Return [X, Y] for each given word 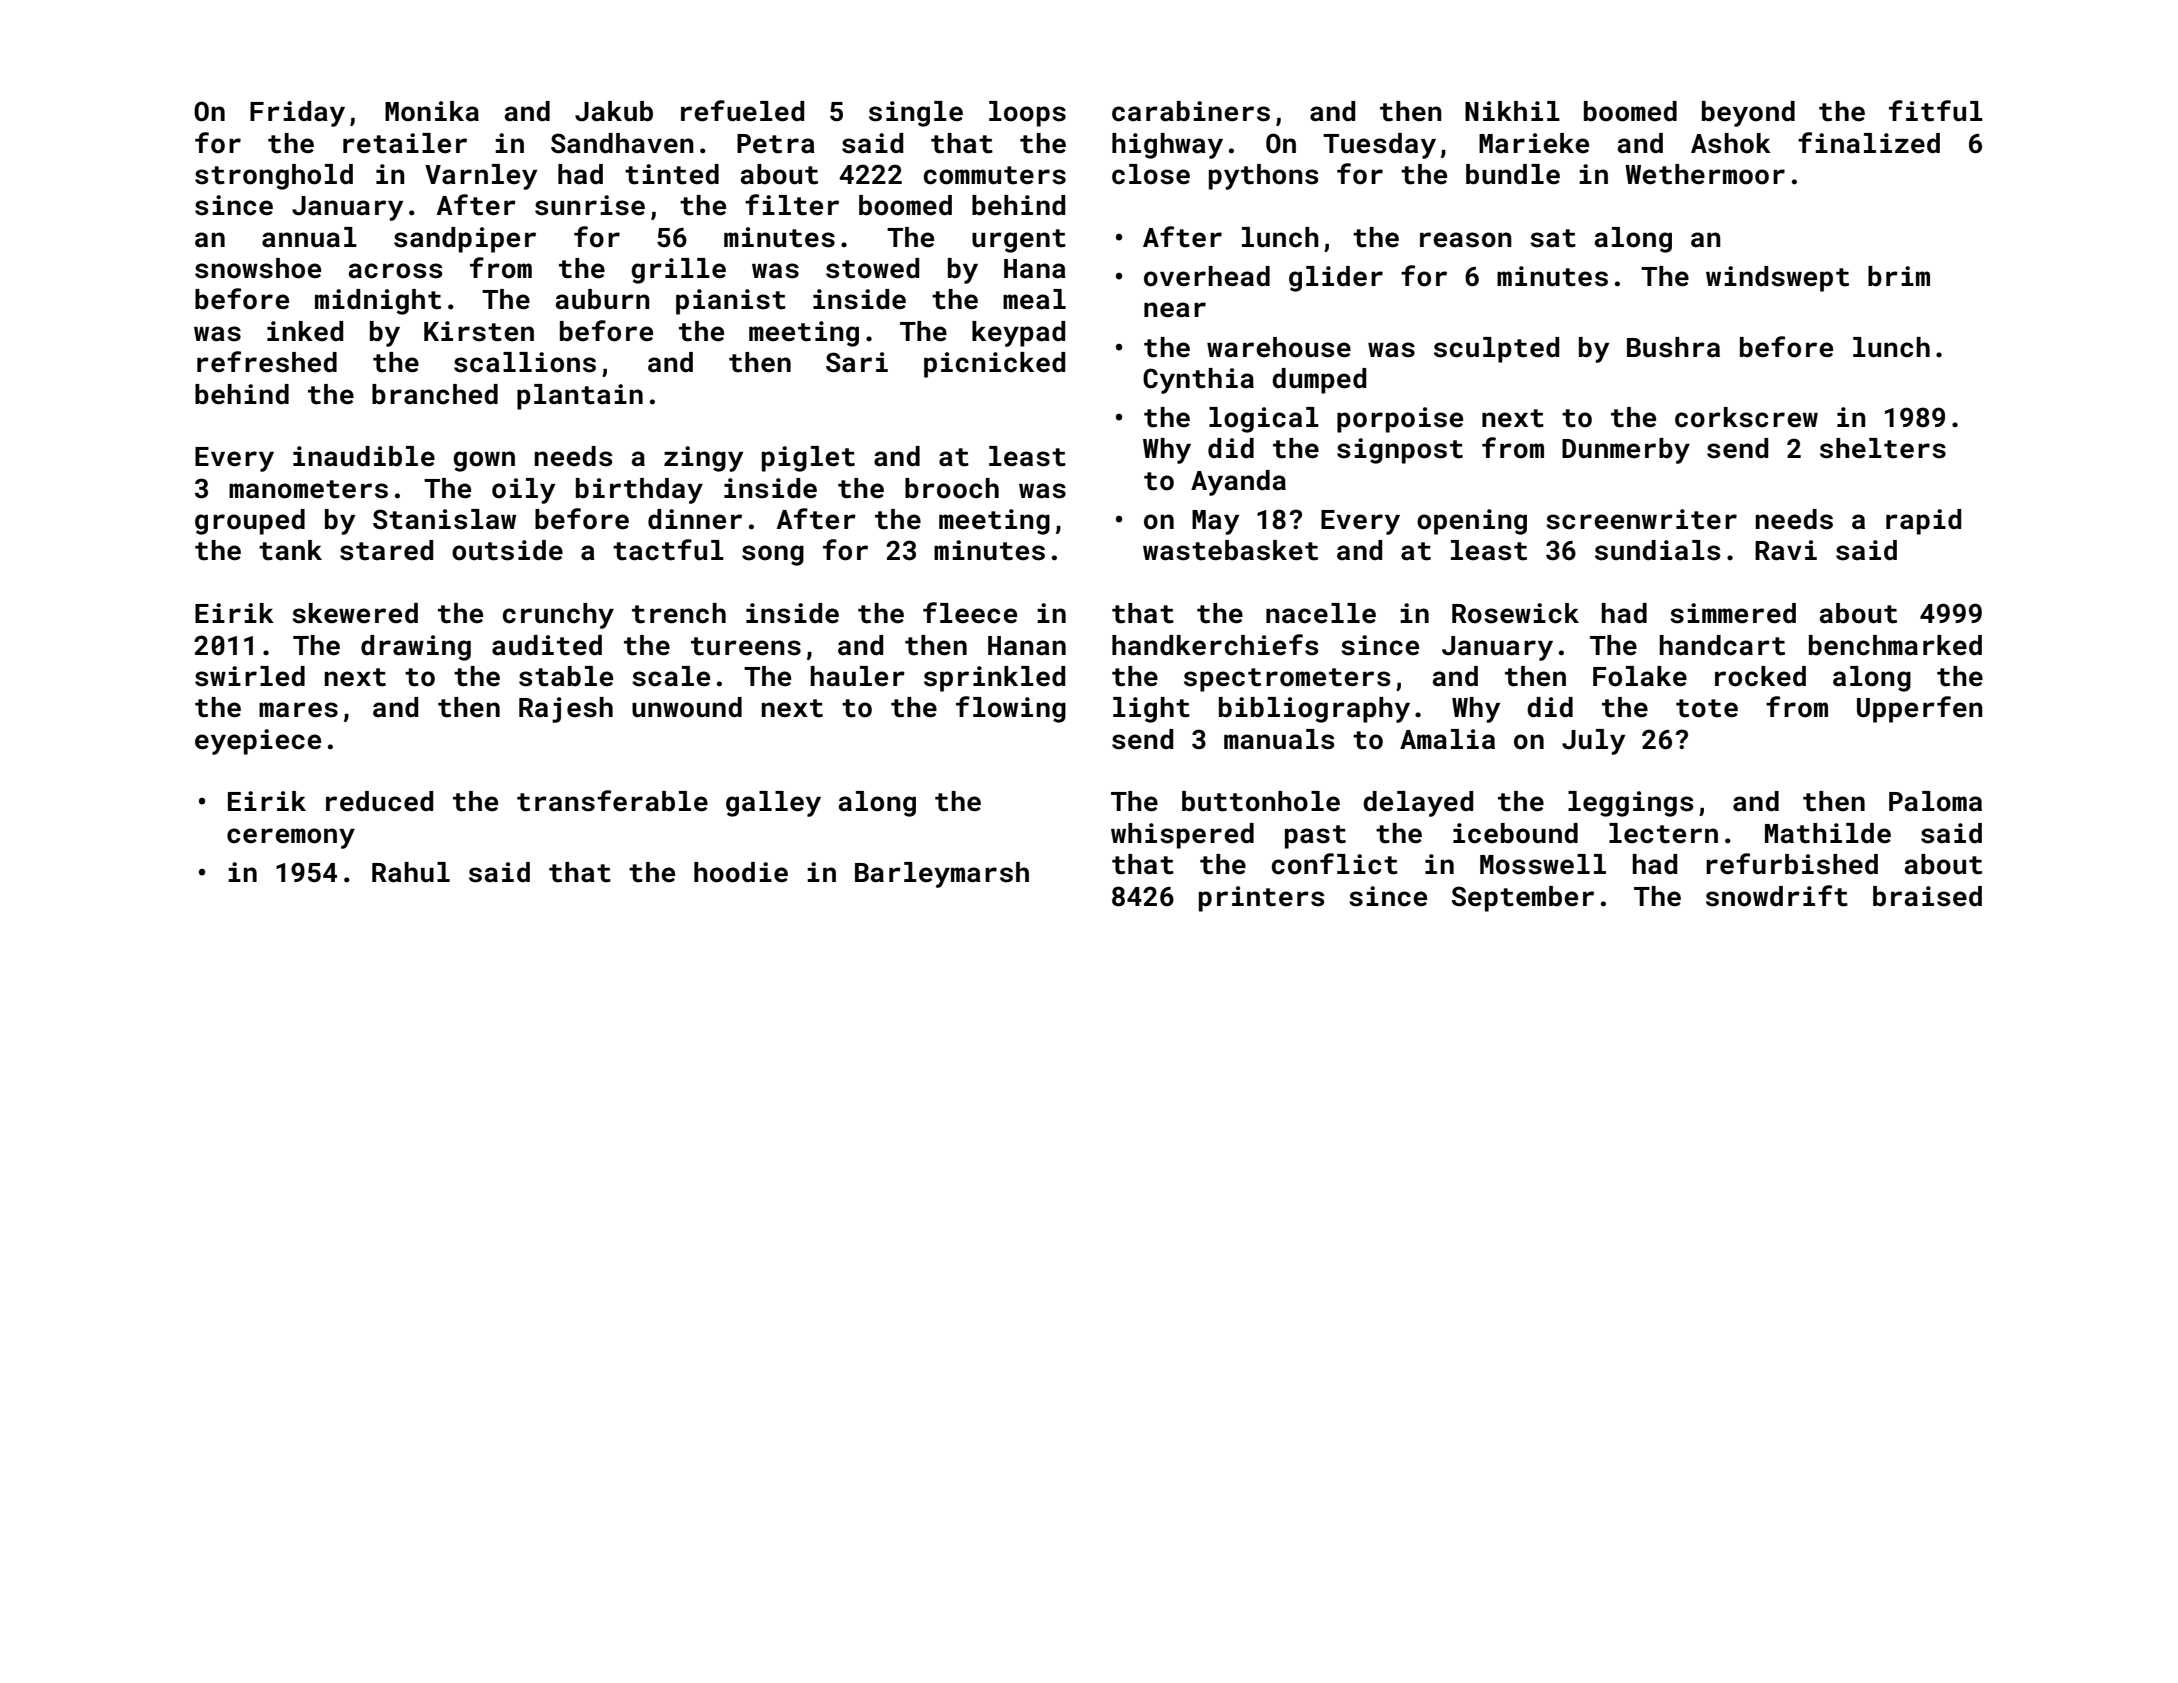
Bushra [1673, 347]
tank [290, 550]
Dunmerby [1626, 451]
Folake [1640, 676]
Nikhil [1512, 111]
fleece [970, 613]
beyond [1748, 114]
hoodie [741, 872]
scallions [525, 362]
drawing [416, 648]
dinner [695, 519]
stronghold [274, 177]
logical [1264, 420]
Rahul [411, 872]
